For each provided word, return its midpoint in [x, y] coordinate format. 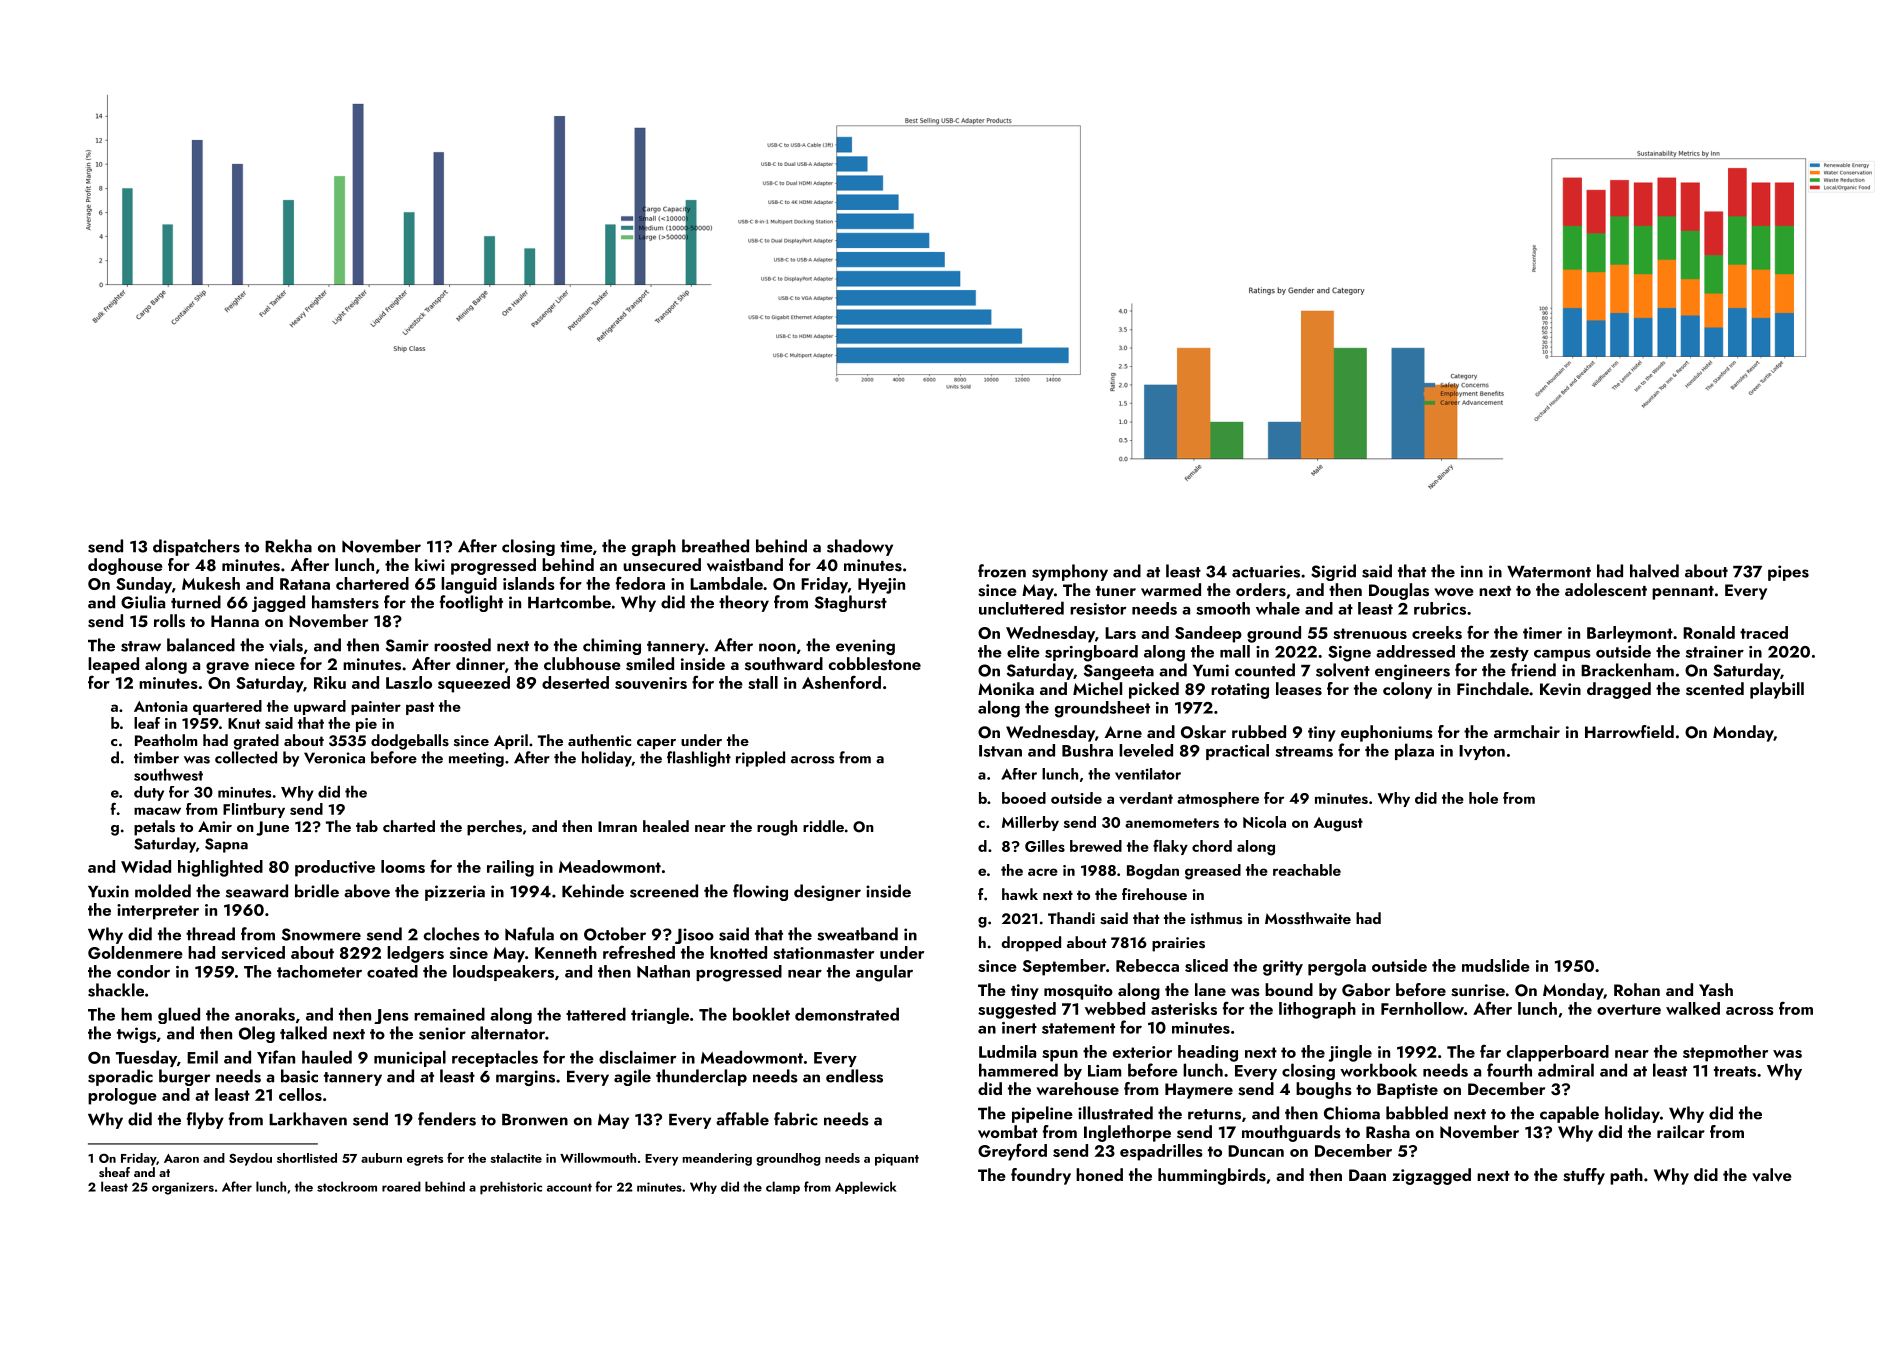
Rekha [288, 546]
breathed [715, 546]
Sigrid [1333, 572]
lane [1210, 989]
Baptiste [1407, 1091]
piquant [897, 1160]
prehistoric [511, 1188]
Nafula [529, 934]
